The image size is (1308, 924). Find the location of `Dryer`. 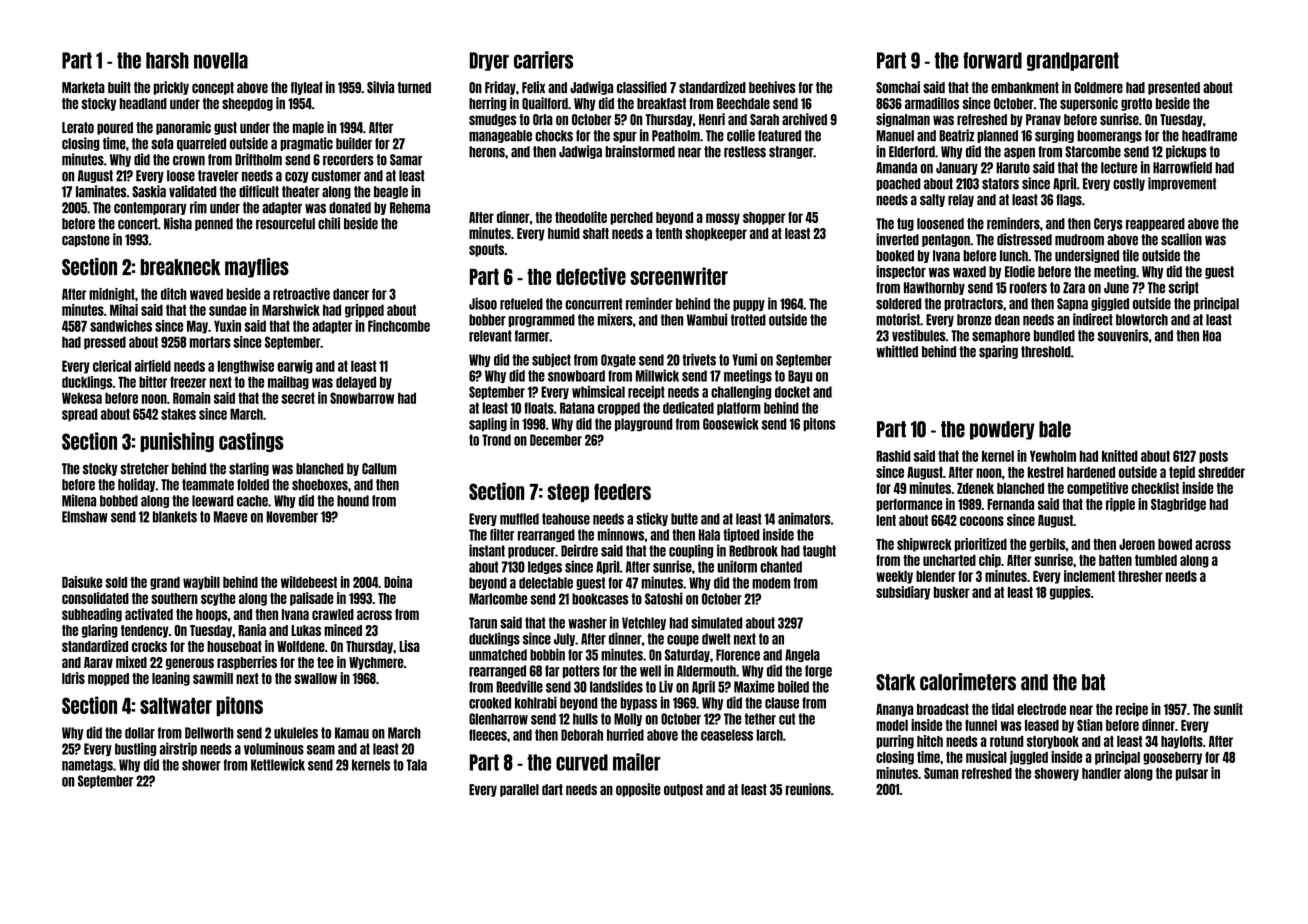

Dryer is located at coordinates (489, 61).
